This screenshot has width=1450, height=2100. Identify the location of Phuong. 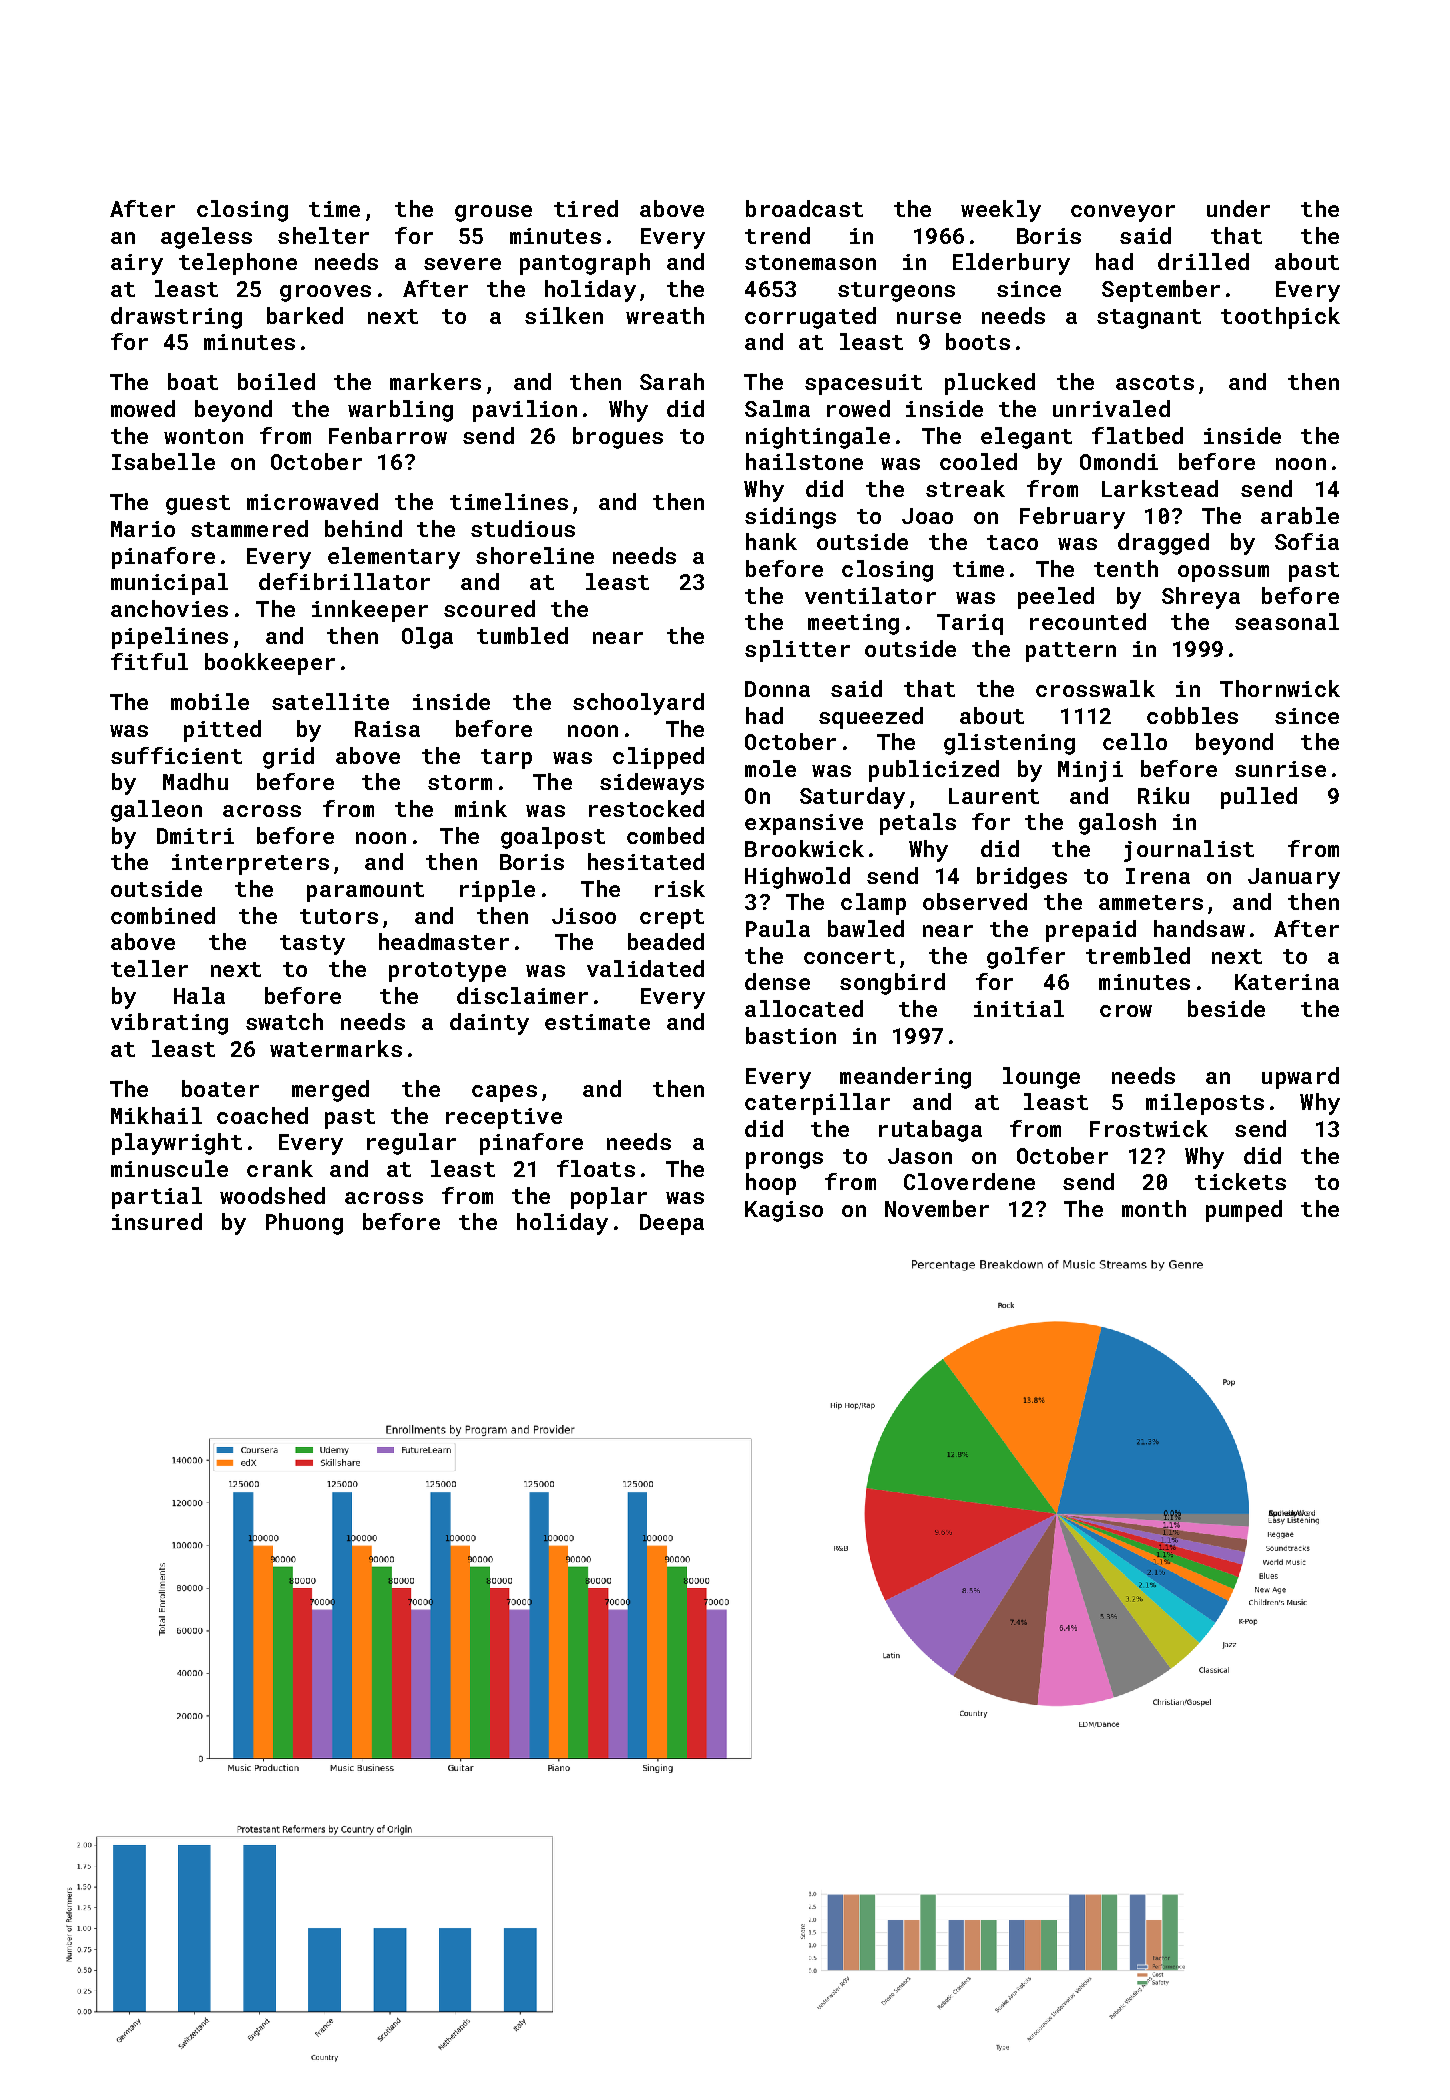
(304, 1224).
